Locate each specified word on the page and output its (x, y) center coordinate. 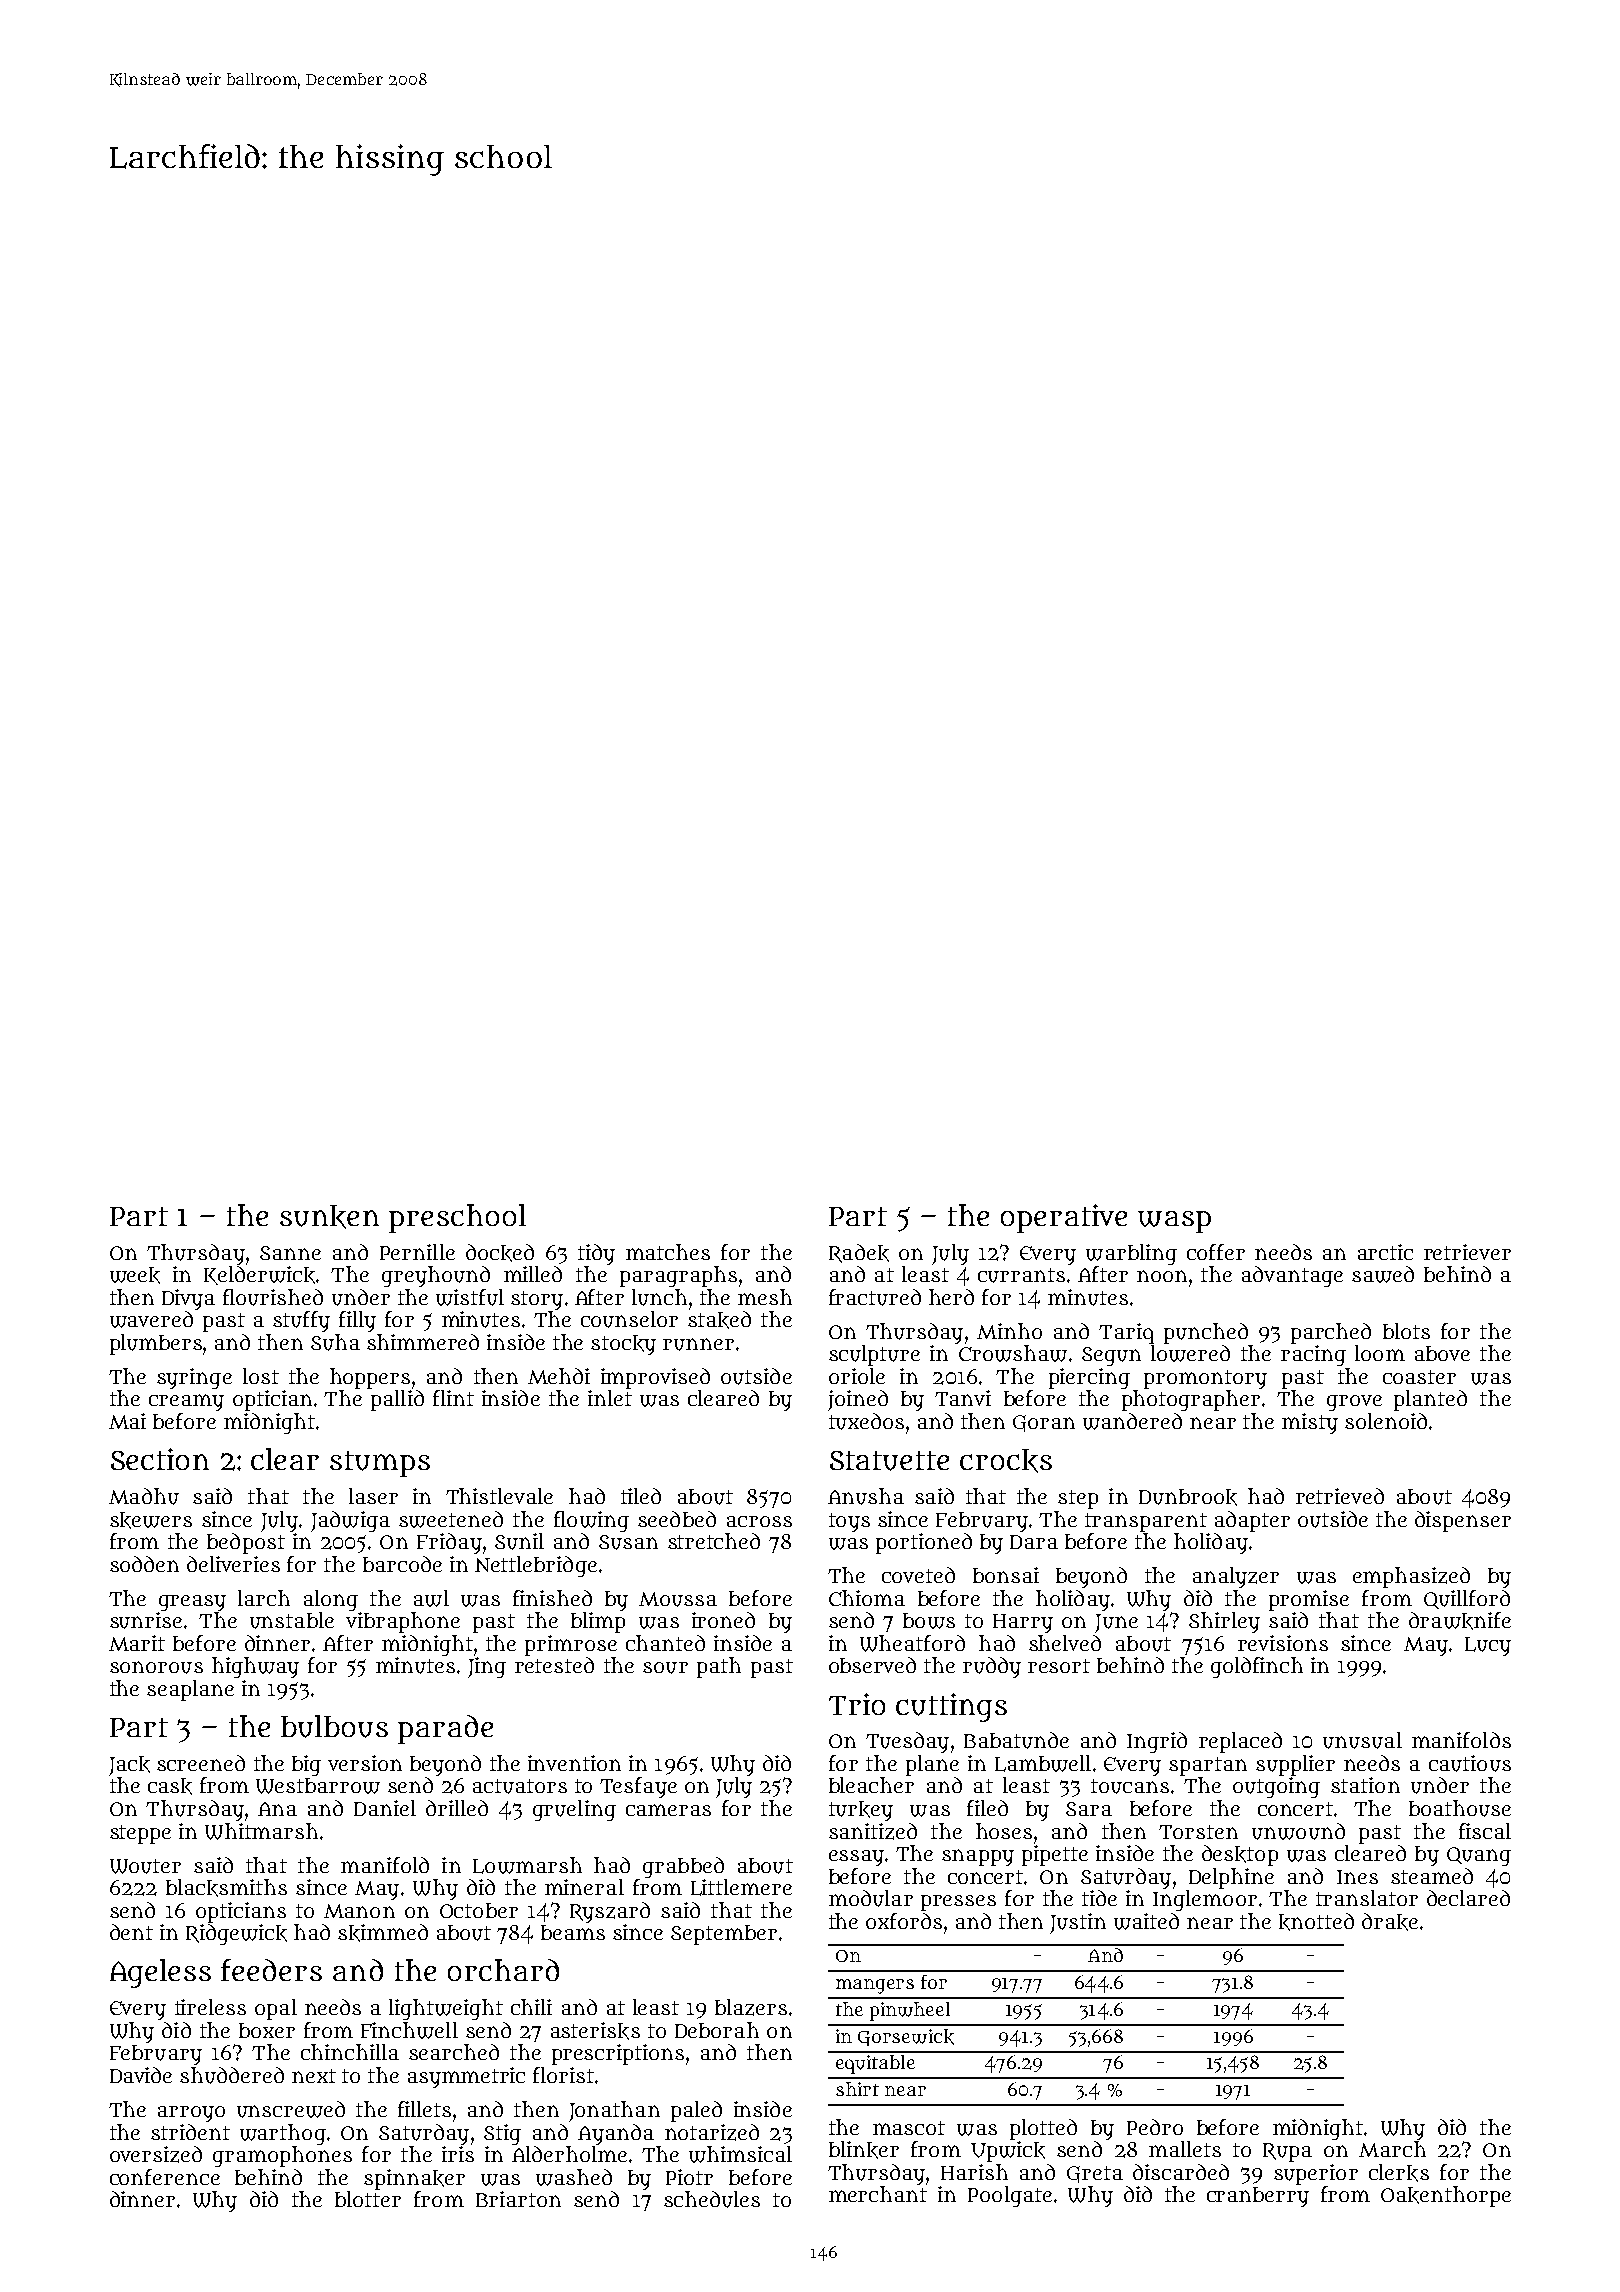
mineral (584, 1887)
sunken (329, 1217)
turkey (861, 1811)
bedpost (246, 1543)
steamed (1432, 1876)
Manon (359, 1911)
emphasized (1411, 1577)
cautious (1470, 1763)
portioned (924, 1543)
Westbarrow (318, 1786)
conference (165, 2177)
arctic (1385, 1252)
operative (1064, 1218)
